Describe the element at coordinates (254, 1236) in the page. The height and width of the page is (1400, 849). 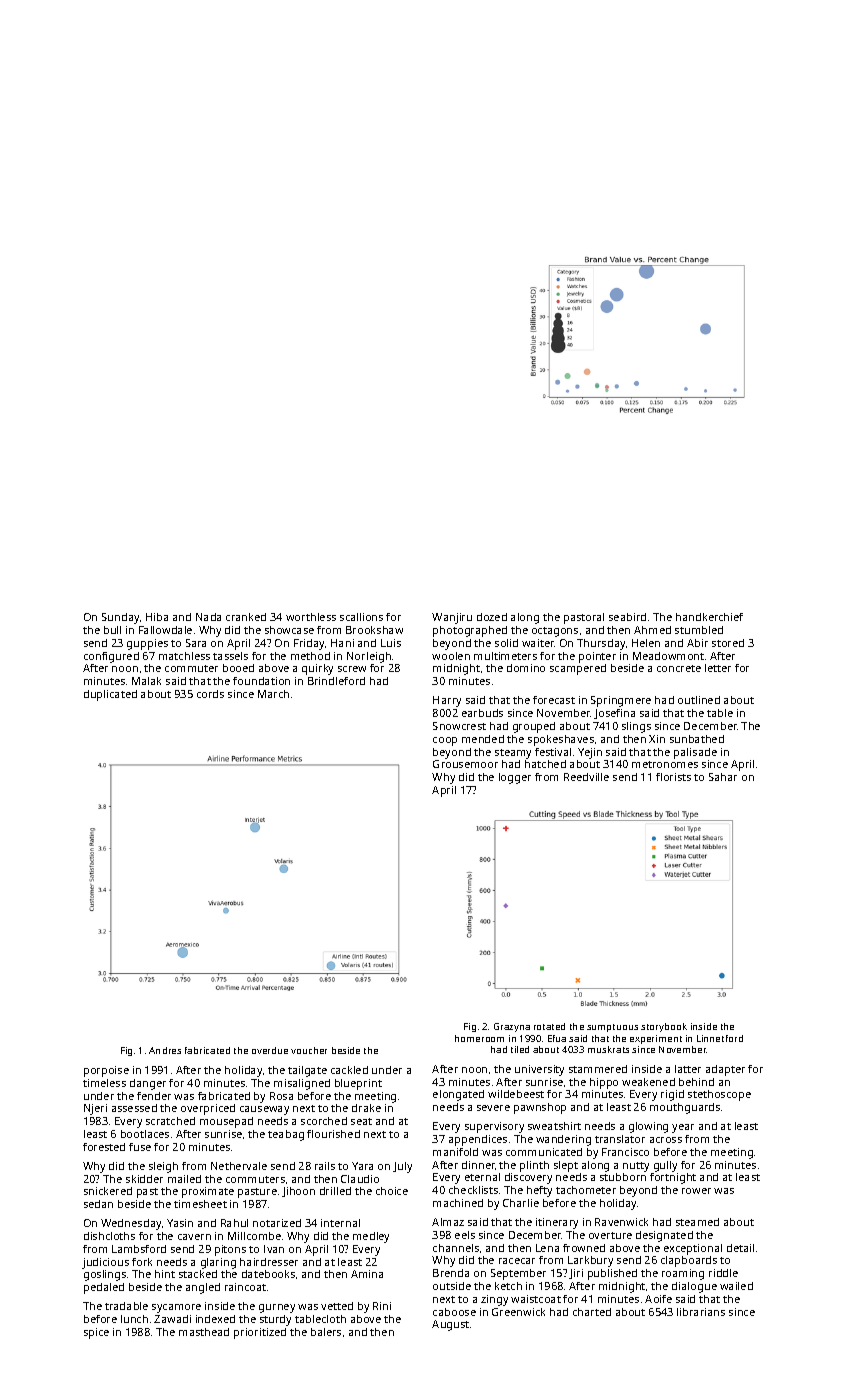
I see `Millcombe` at that location.
